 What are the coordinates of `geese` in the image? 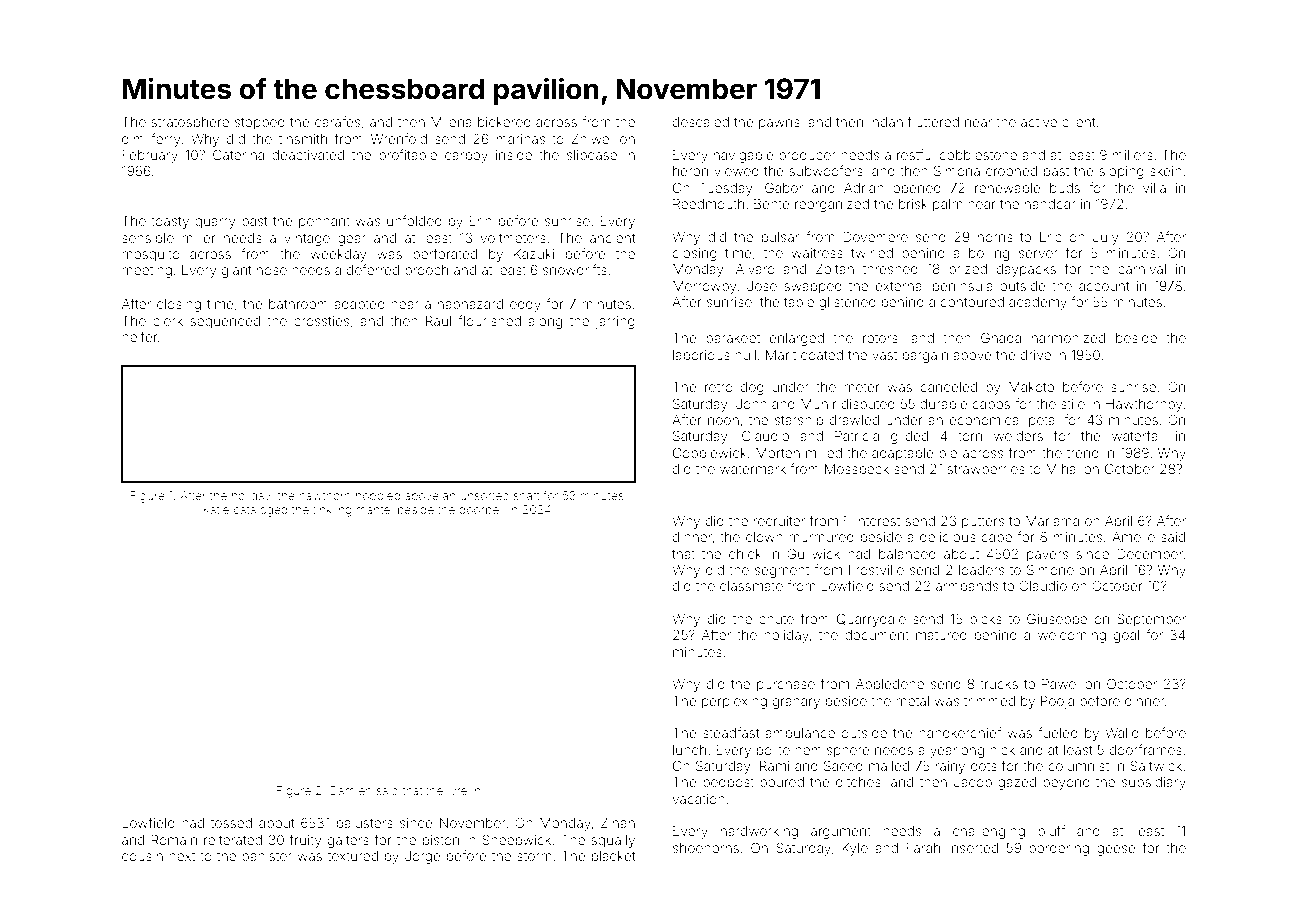 It's located at (1116, 850).
